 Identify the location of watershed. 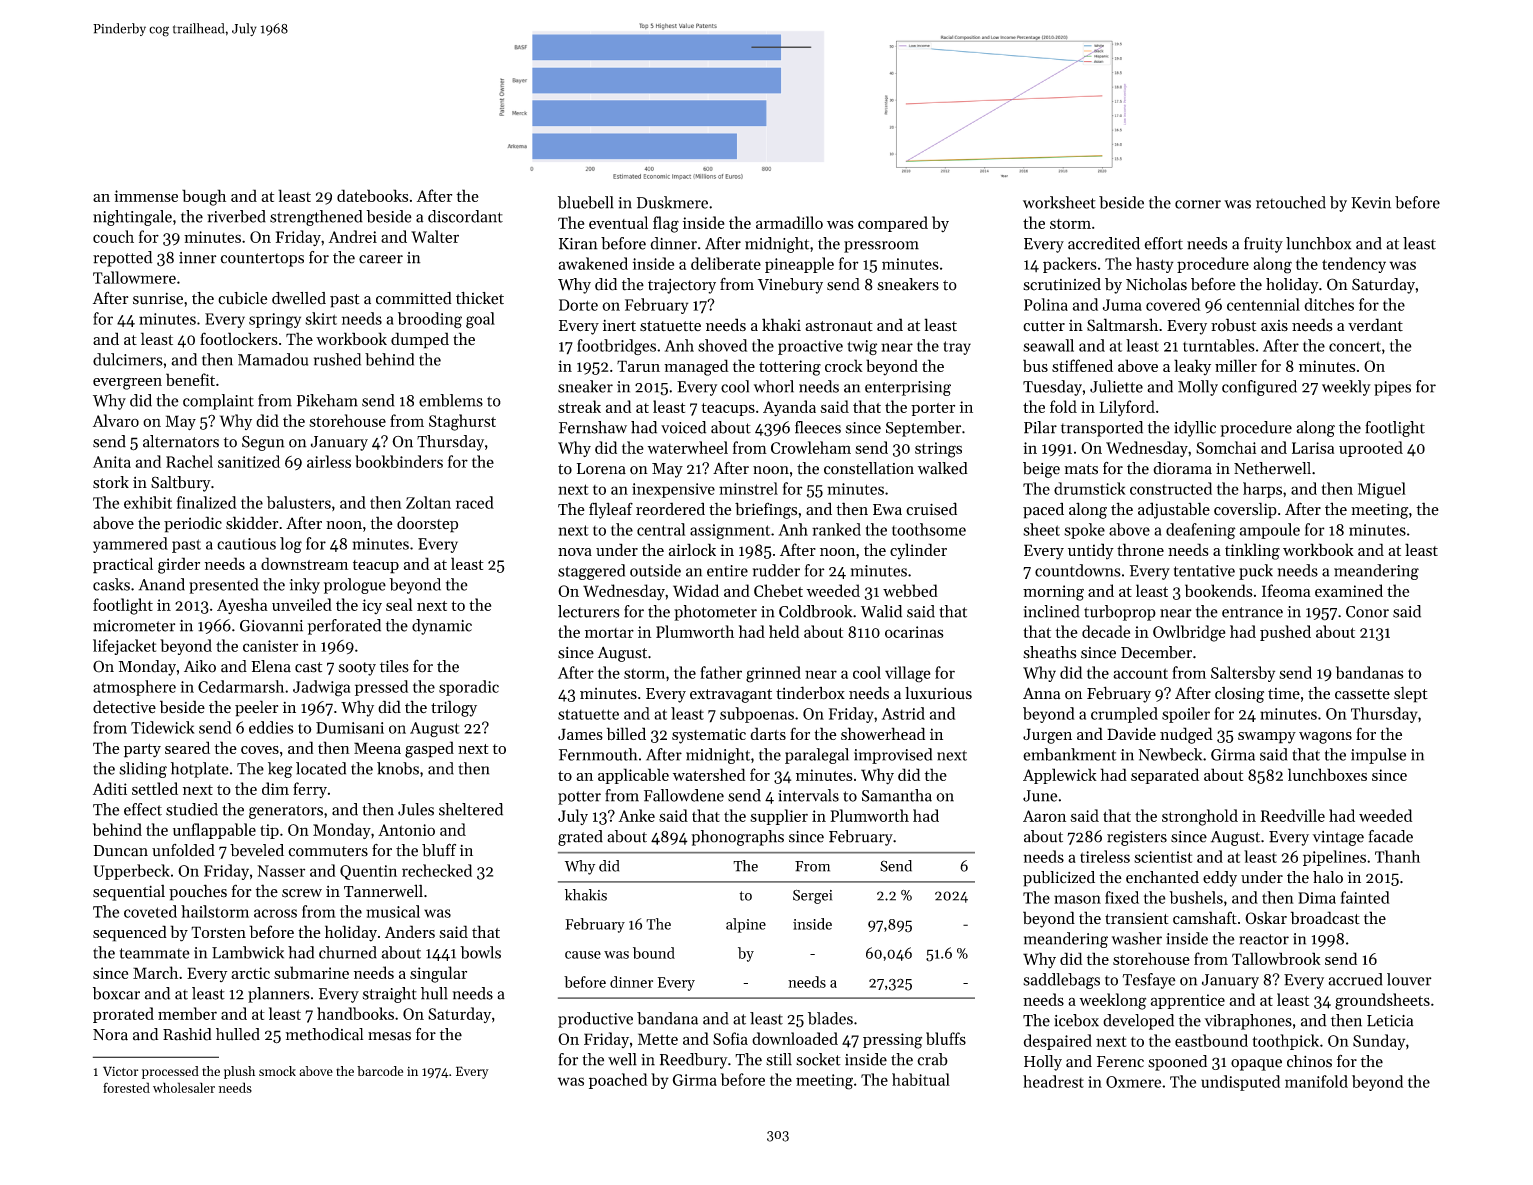
(709, 774).
